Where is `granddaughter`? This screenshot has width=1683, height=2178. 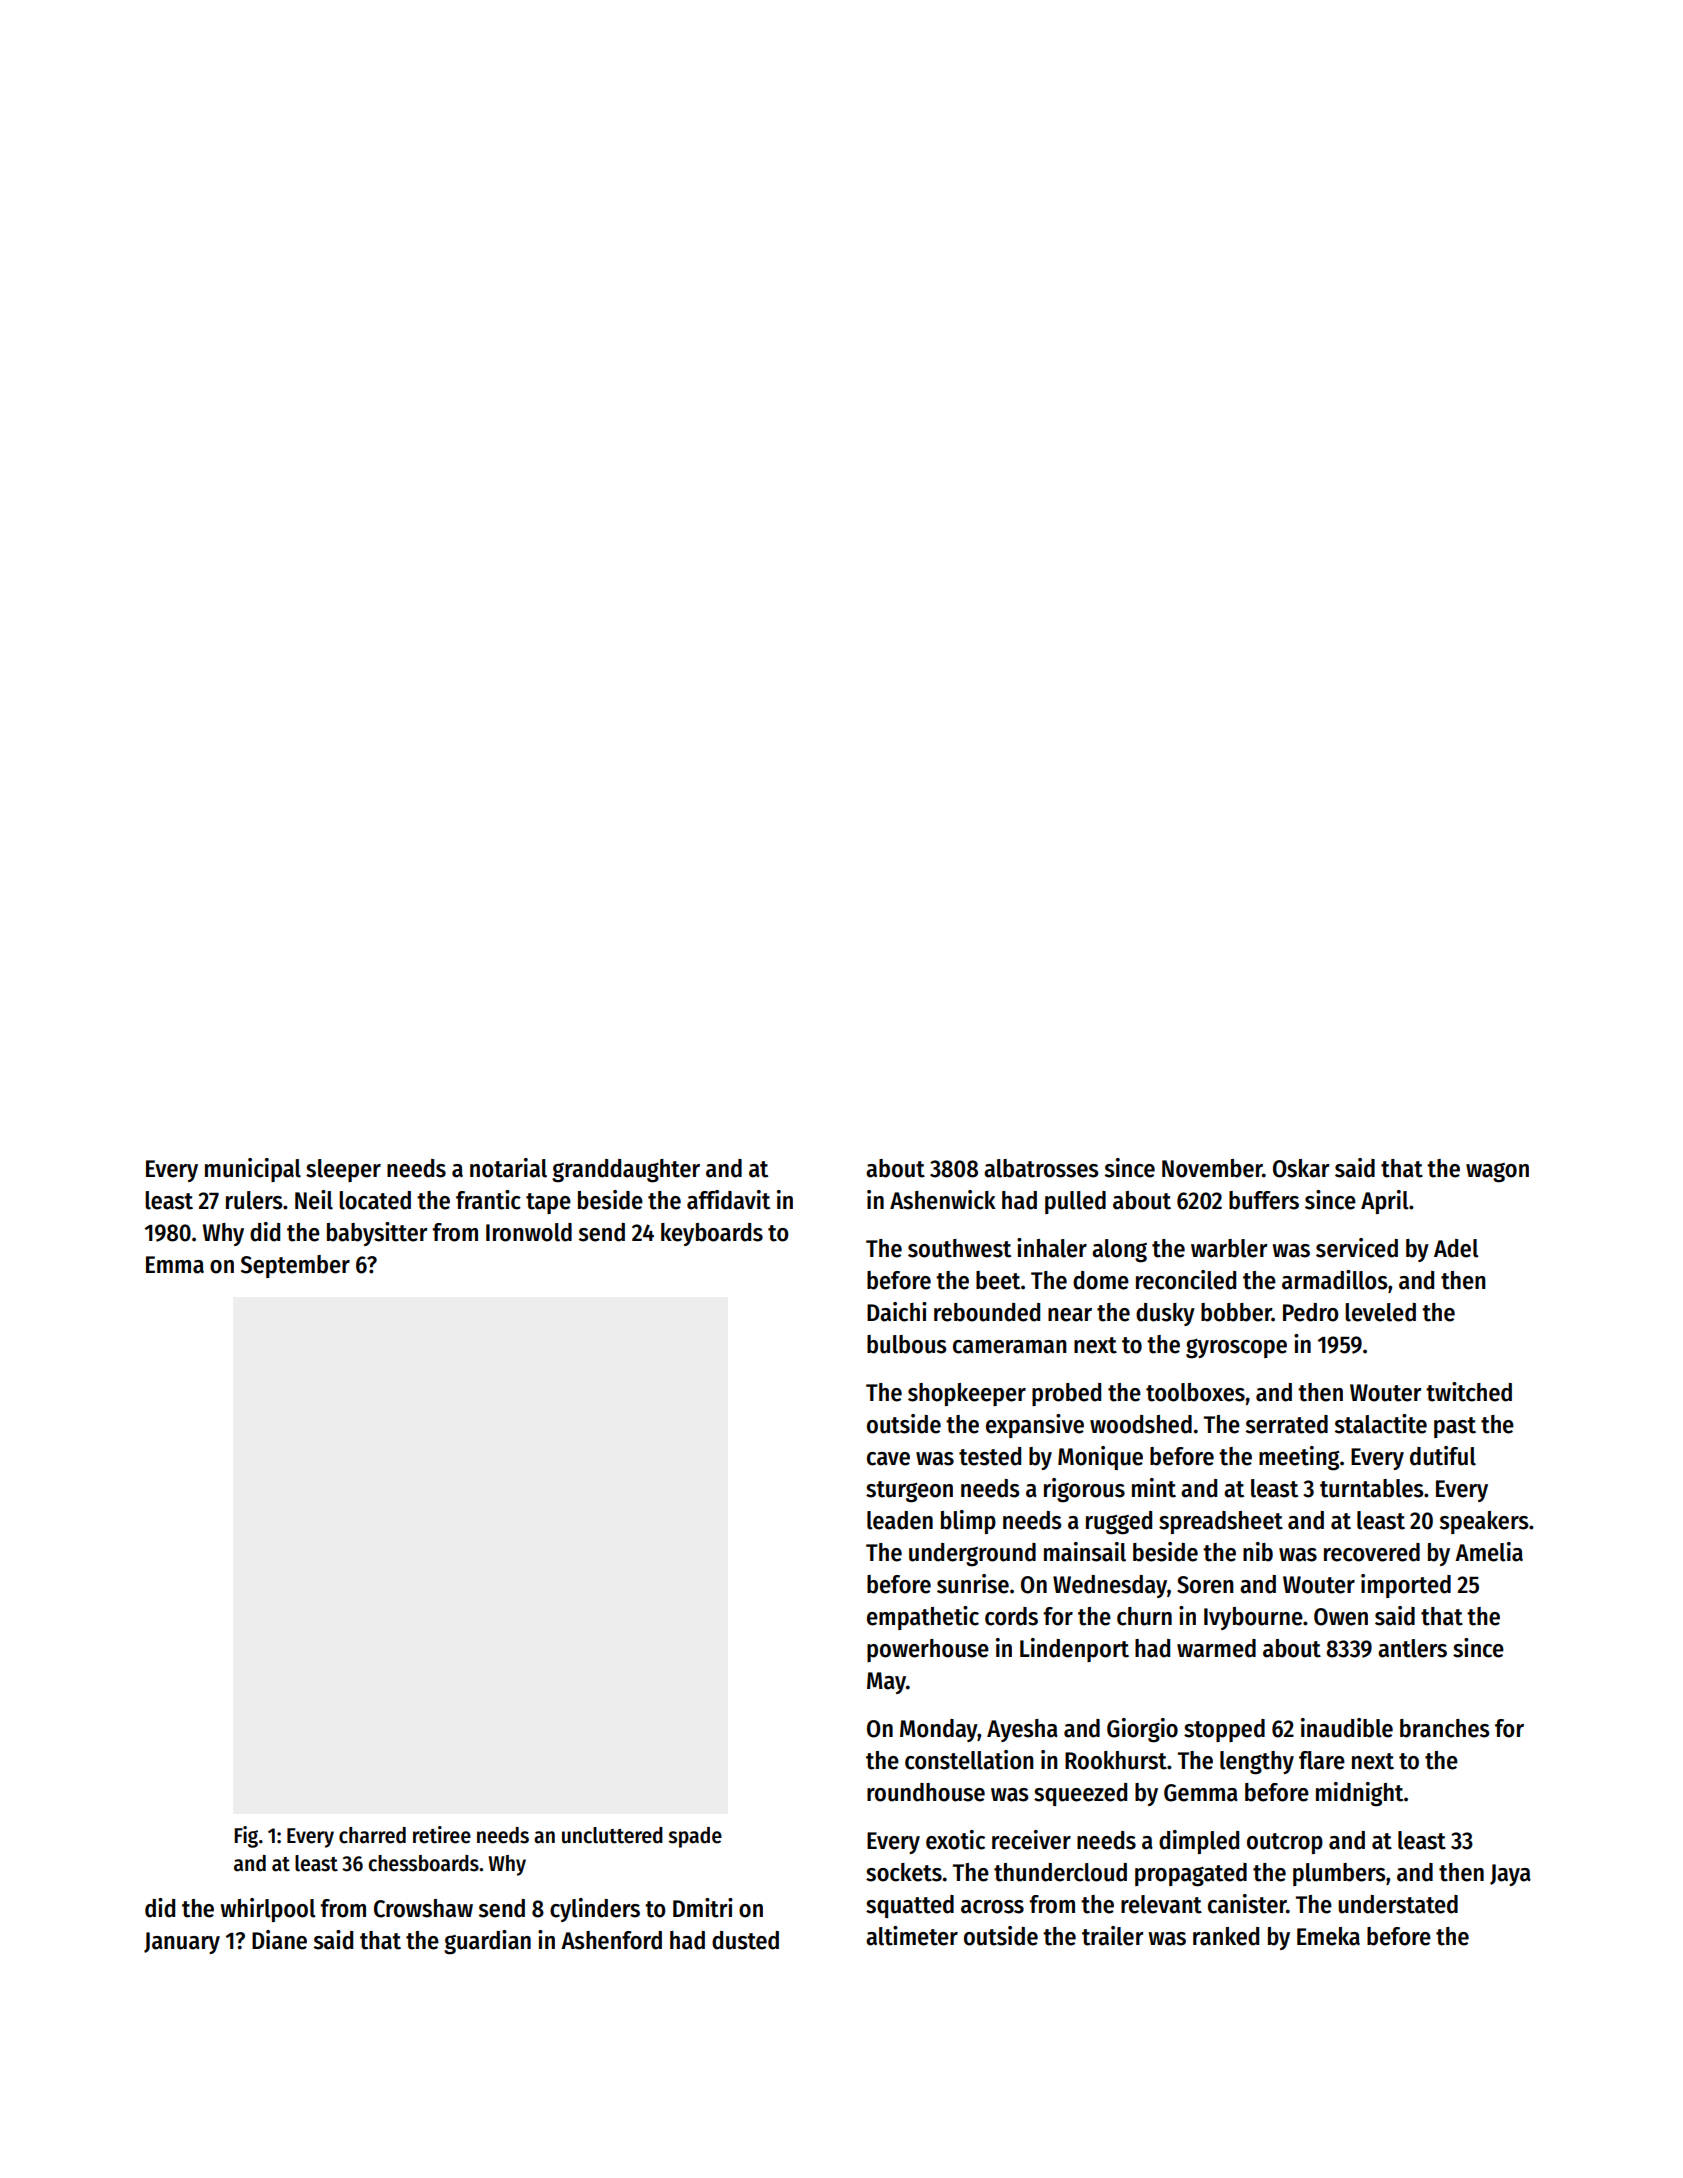 granddaughter is located at coordinates (626, 1171).
